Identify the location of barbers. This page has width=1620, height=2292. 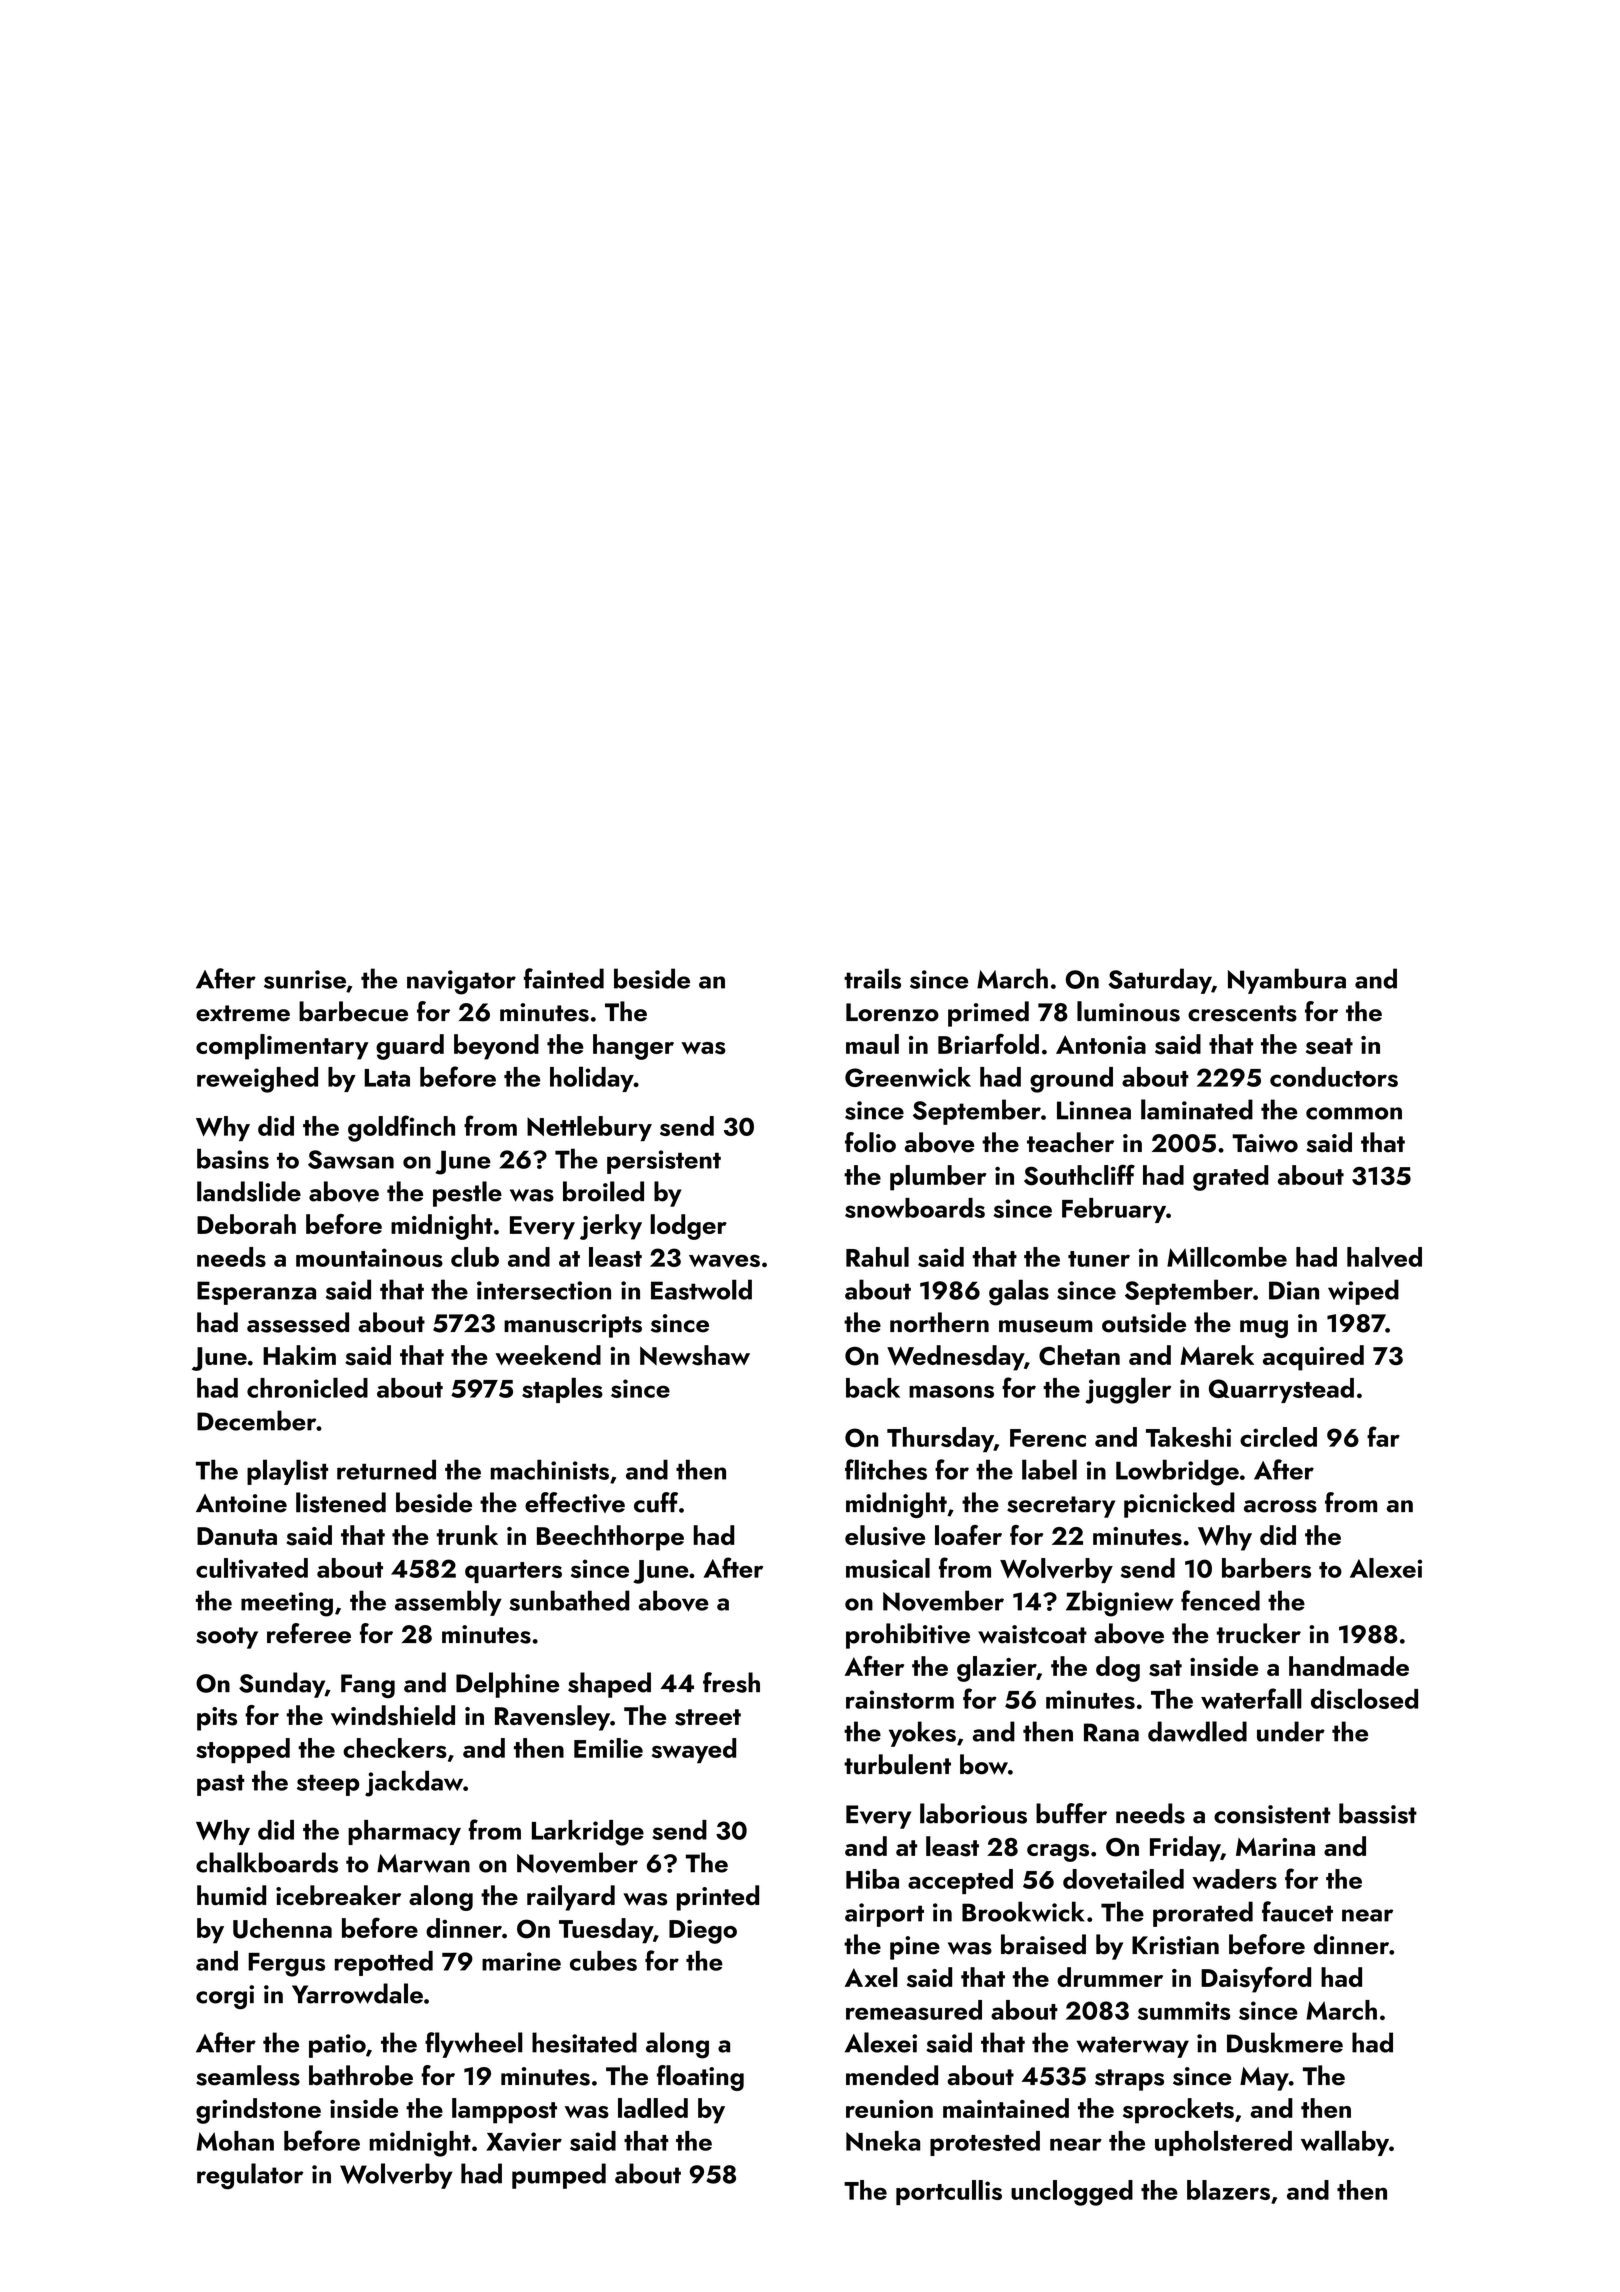
(1266, 1568).
